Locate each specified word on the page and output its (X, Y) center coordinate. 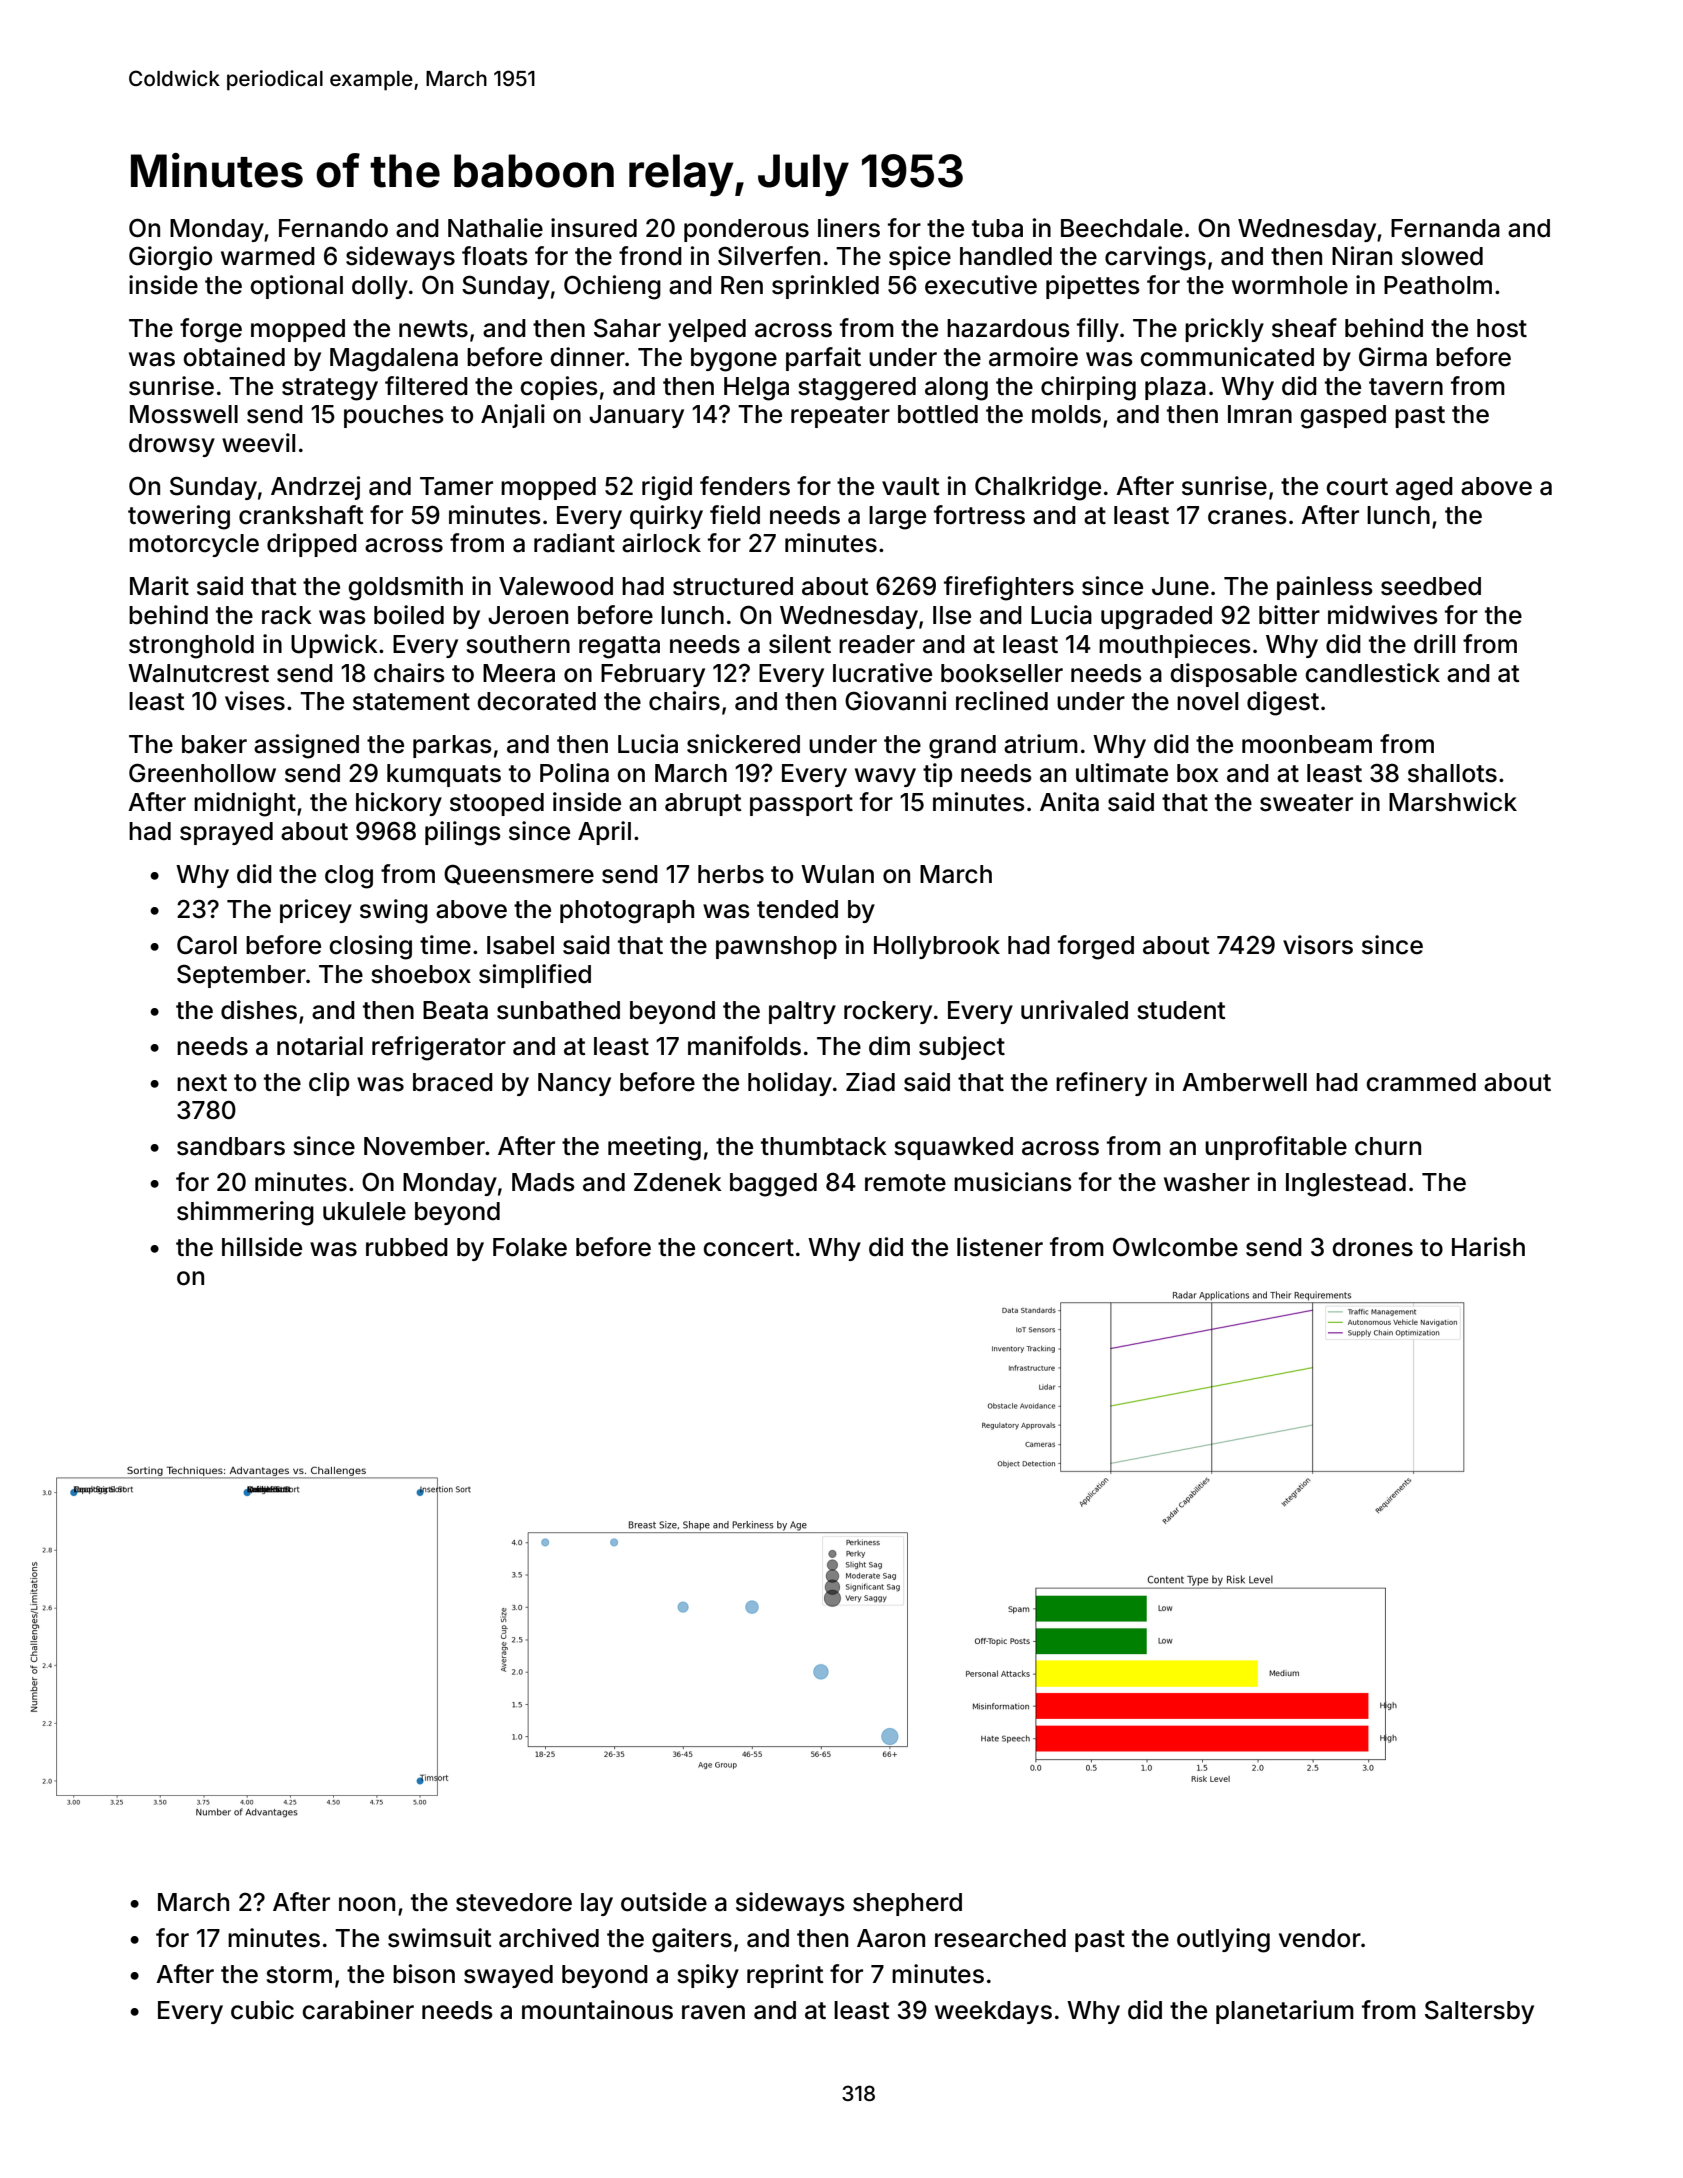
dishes (259, 1010)
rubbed (407, 1247)
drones (1372, 1247)
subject (962, 1048)
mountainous (597, 2010)
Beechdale (1122, 228)
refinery (1101, 1084)
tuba (997, 228)
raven (713, 2012)
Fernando (333, 228)
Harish (1488, 1247)
